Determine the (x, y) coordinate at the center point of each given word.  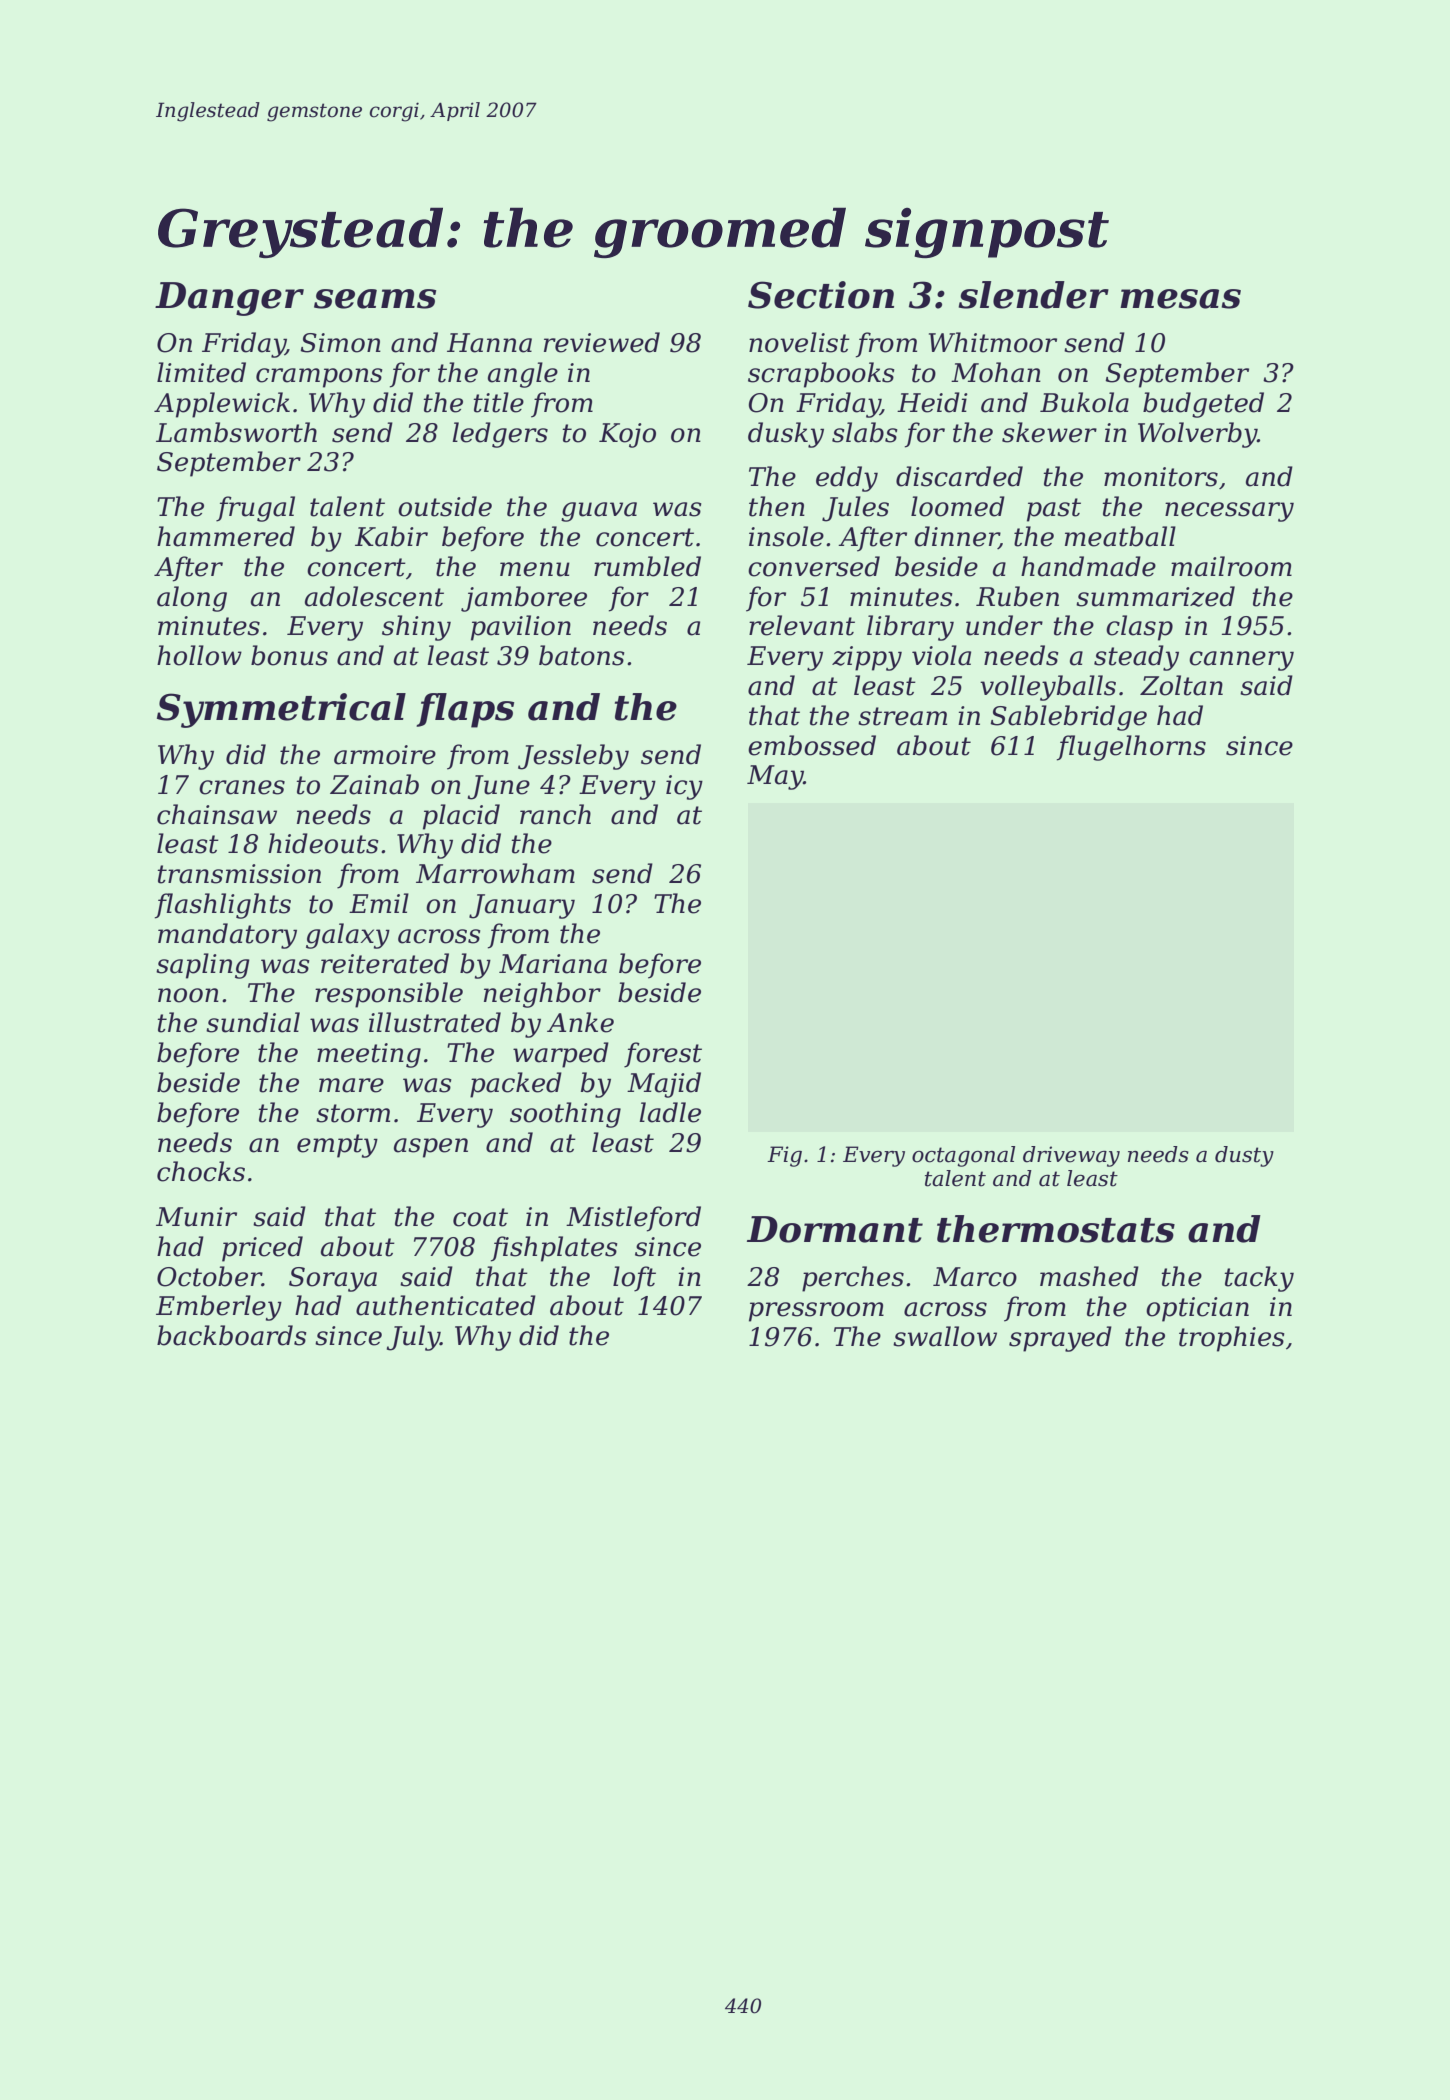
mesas (1180, 299)
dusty (1244, 1156)
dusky (786, 435)
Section (821, 295)
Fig (784, 1156)
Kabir (391, 536)
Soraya (333, 1279)
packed (516, 1085)
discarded (959, 476)
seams (375, 299)
